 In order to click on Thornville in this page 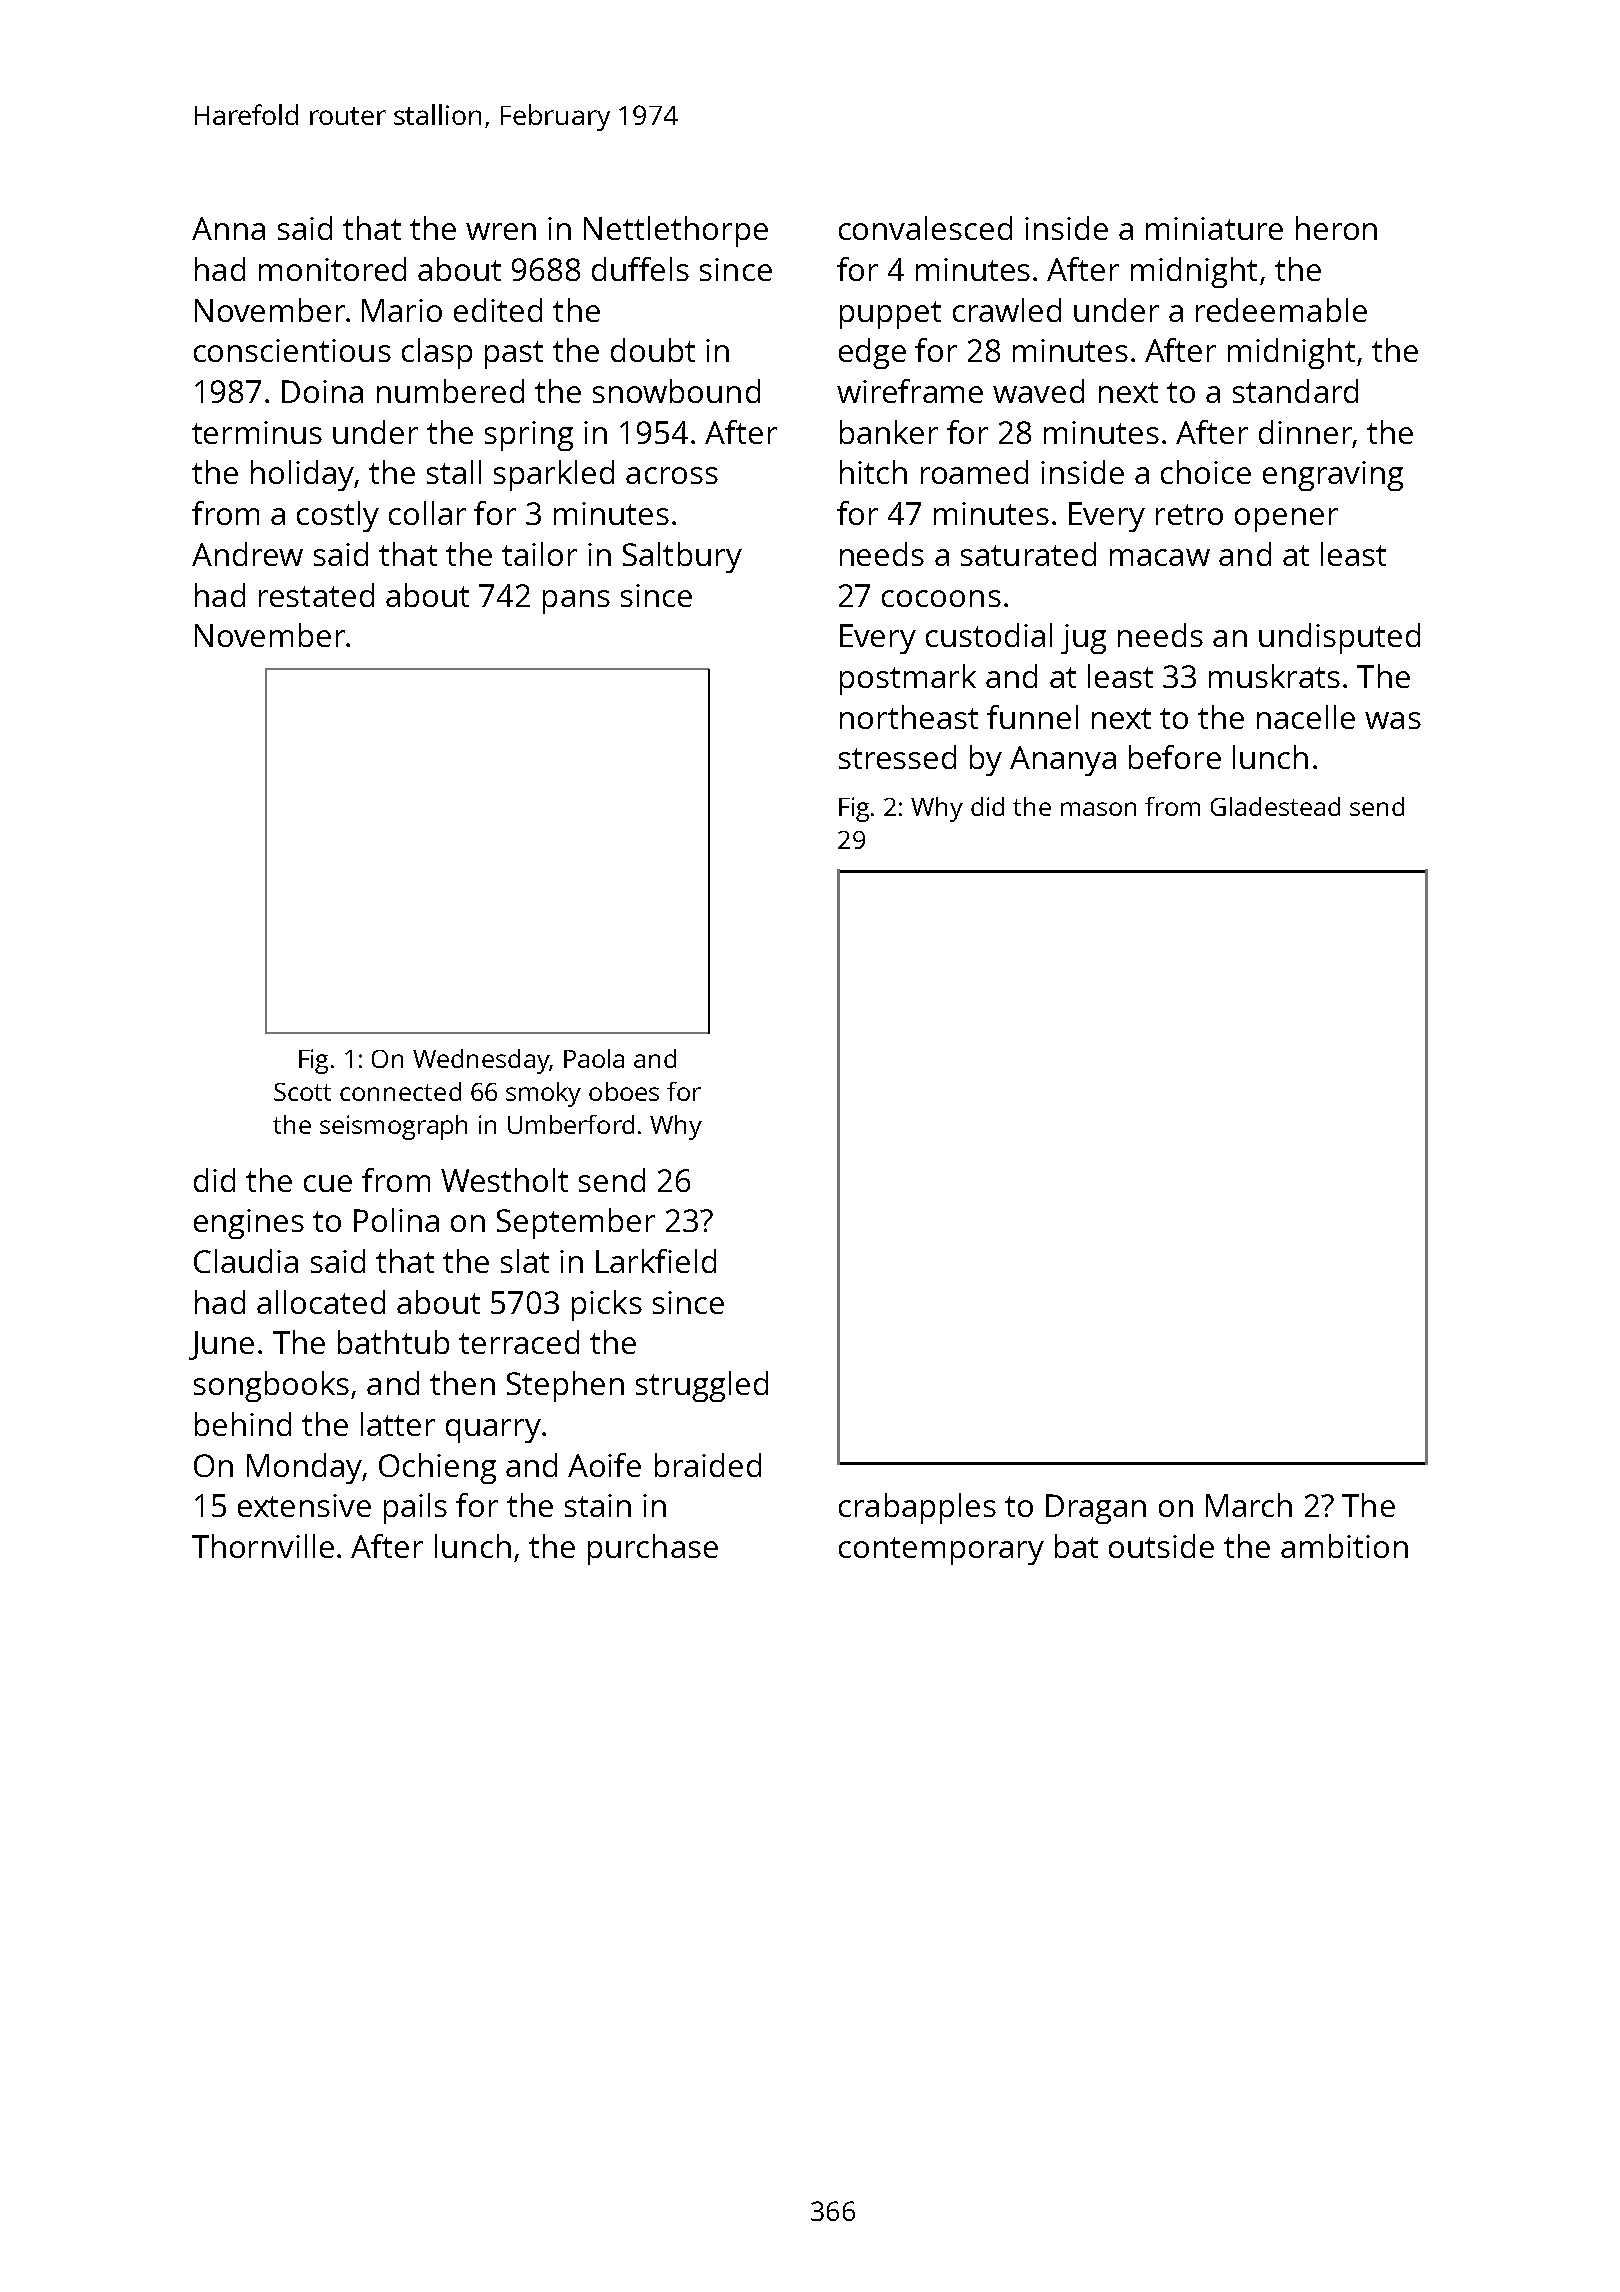, I will do `click(263, 1546)`.
